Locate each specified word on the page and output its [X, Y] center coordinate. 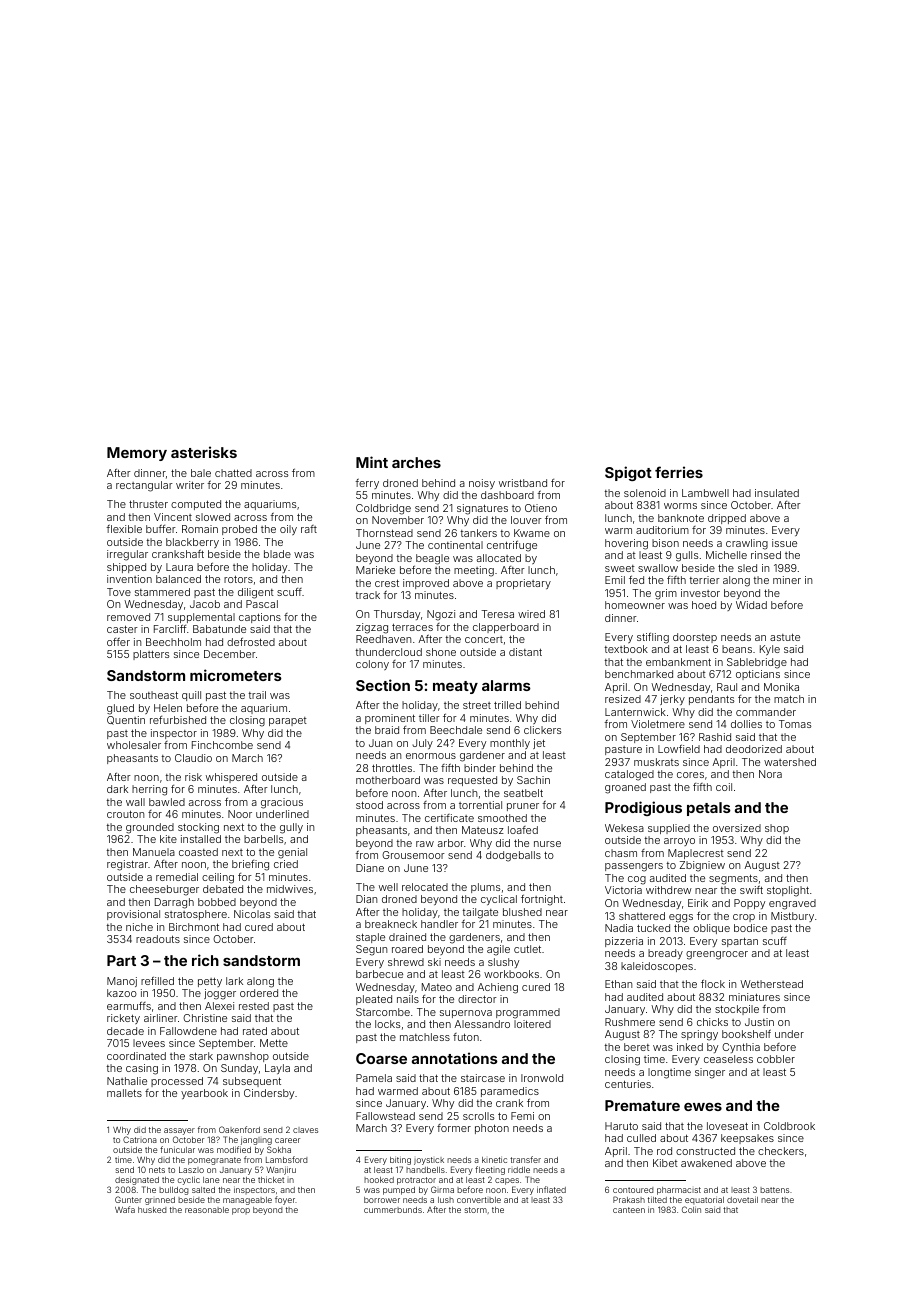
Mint [372, 462]
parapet [288, 721]
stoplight [788, 891]
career [287, 1140]
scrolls [478, 1116]
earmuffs [129, 1005]
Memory [137, 454]
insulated [777, 493]
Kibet [665, 1163]
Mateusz [483, 830]
